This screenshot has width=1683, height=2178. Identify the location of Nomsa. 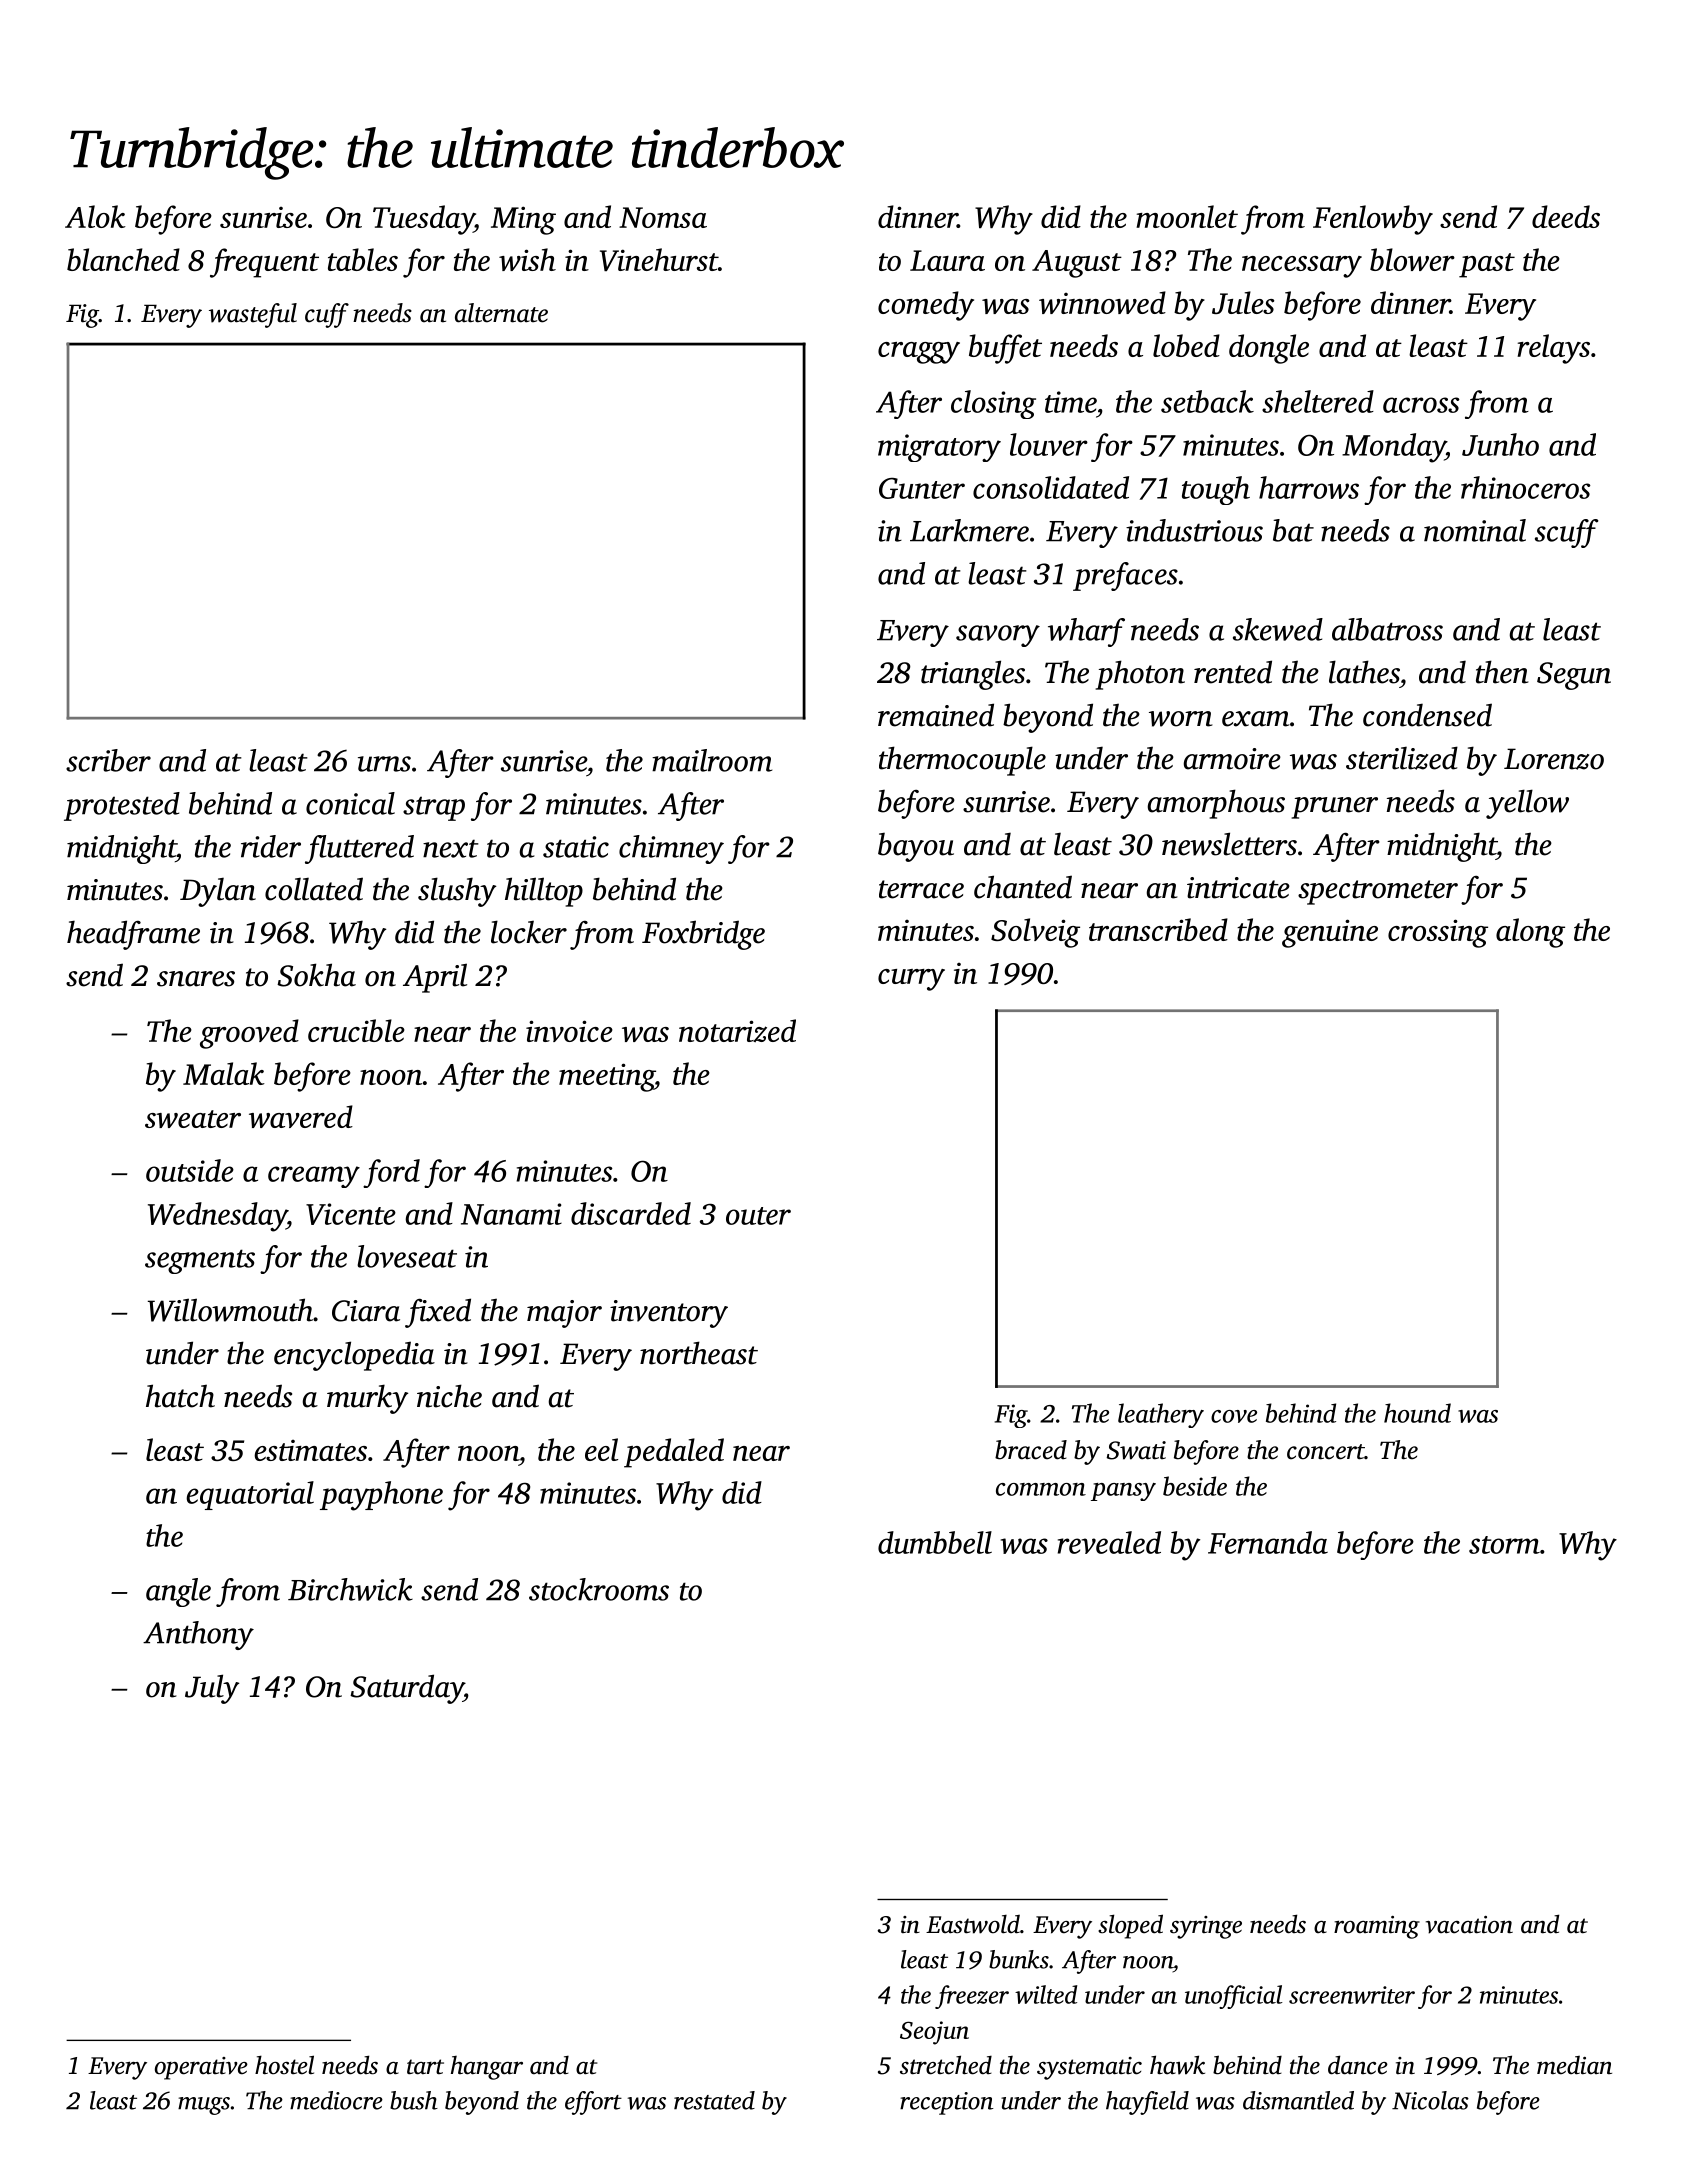
(663, 217).
